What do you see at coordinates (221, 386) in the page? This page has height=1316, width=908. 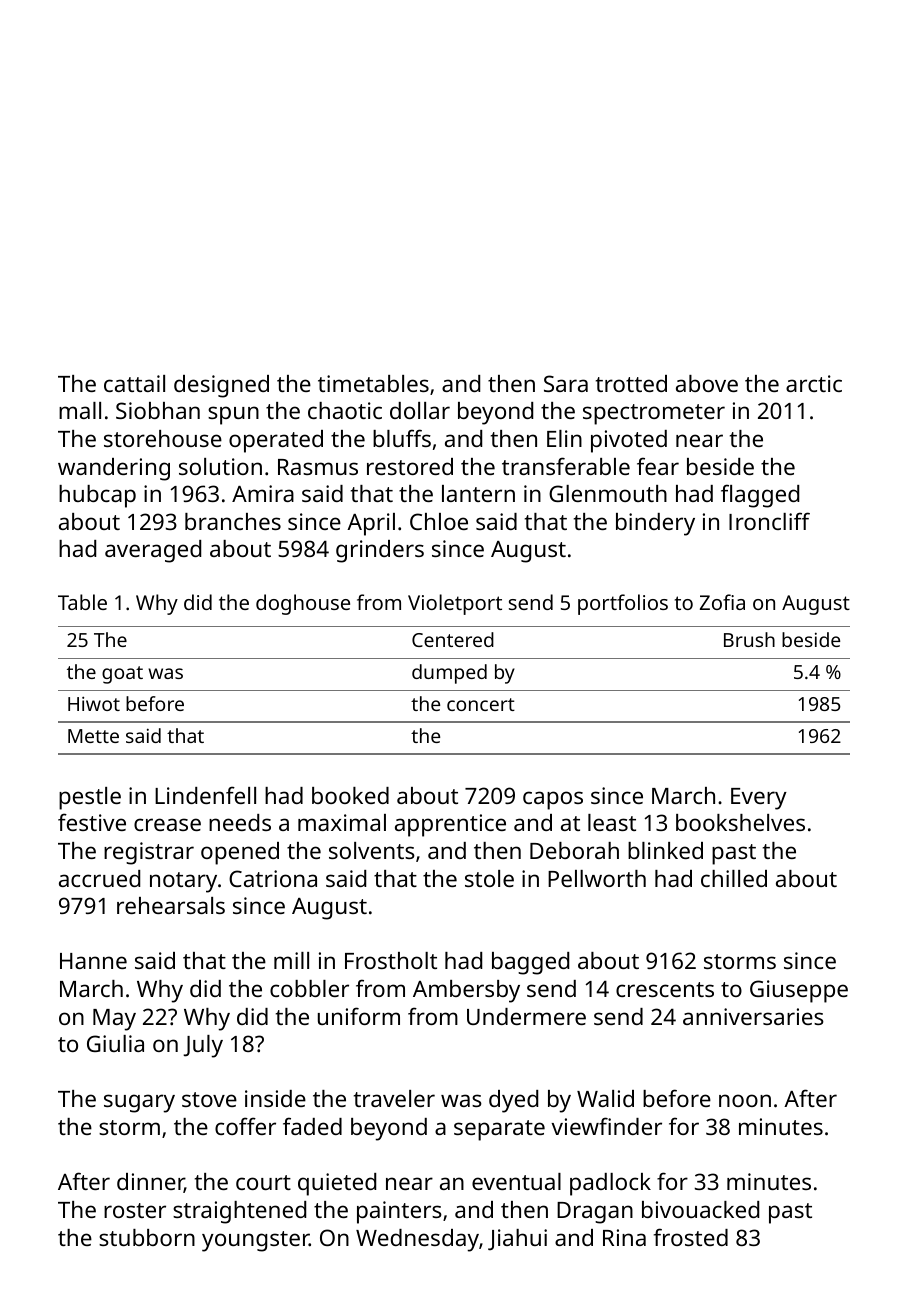 I see `designed` at bounding box center [221, 386].
